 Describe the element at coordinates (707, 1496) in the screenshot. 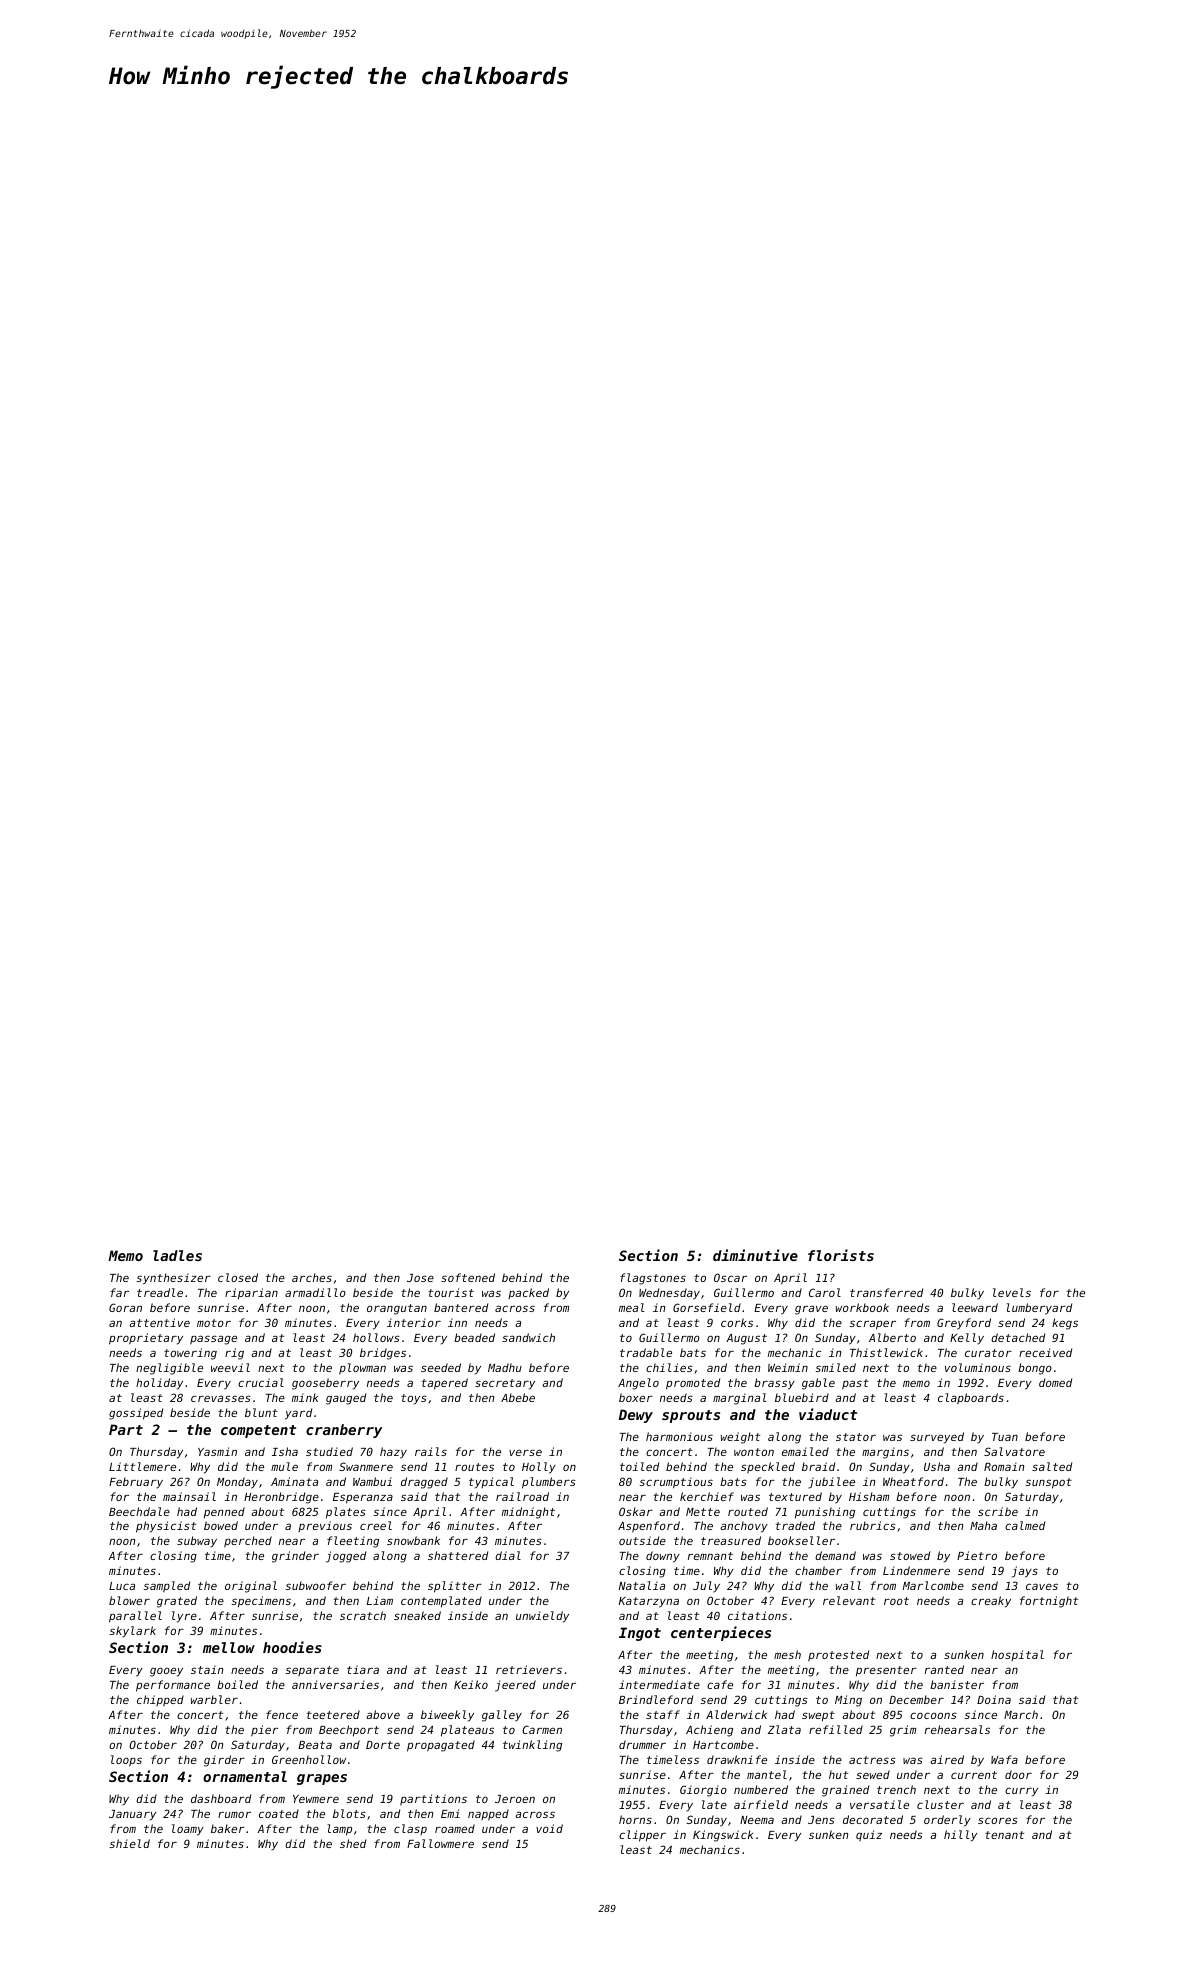

I see `kerchief` at that location.
